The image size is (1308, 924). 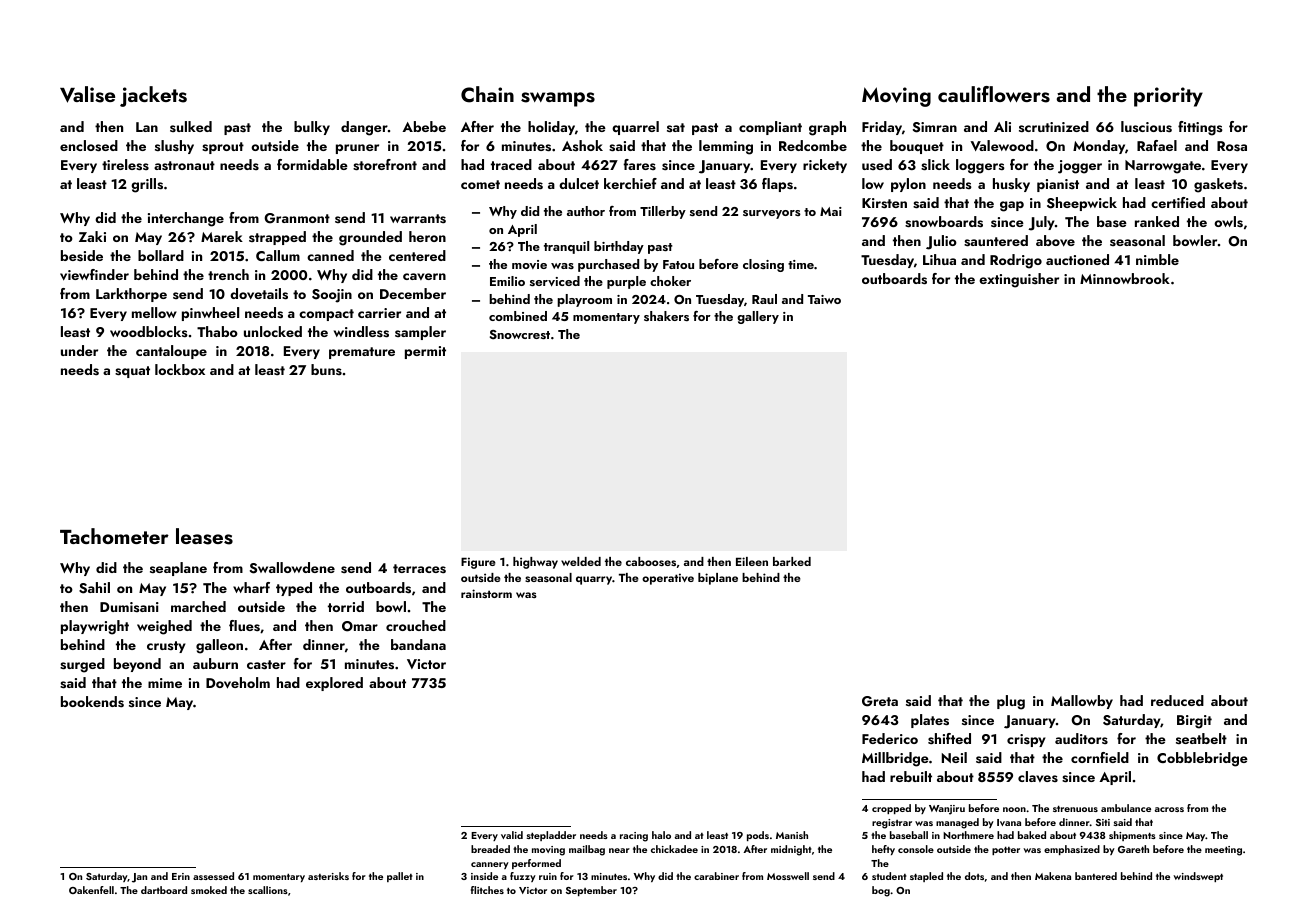 What do you see at coordinates (591, 891) in the screenshot?
I see `September` at bounding box center [591, 891].
